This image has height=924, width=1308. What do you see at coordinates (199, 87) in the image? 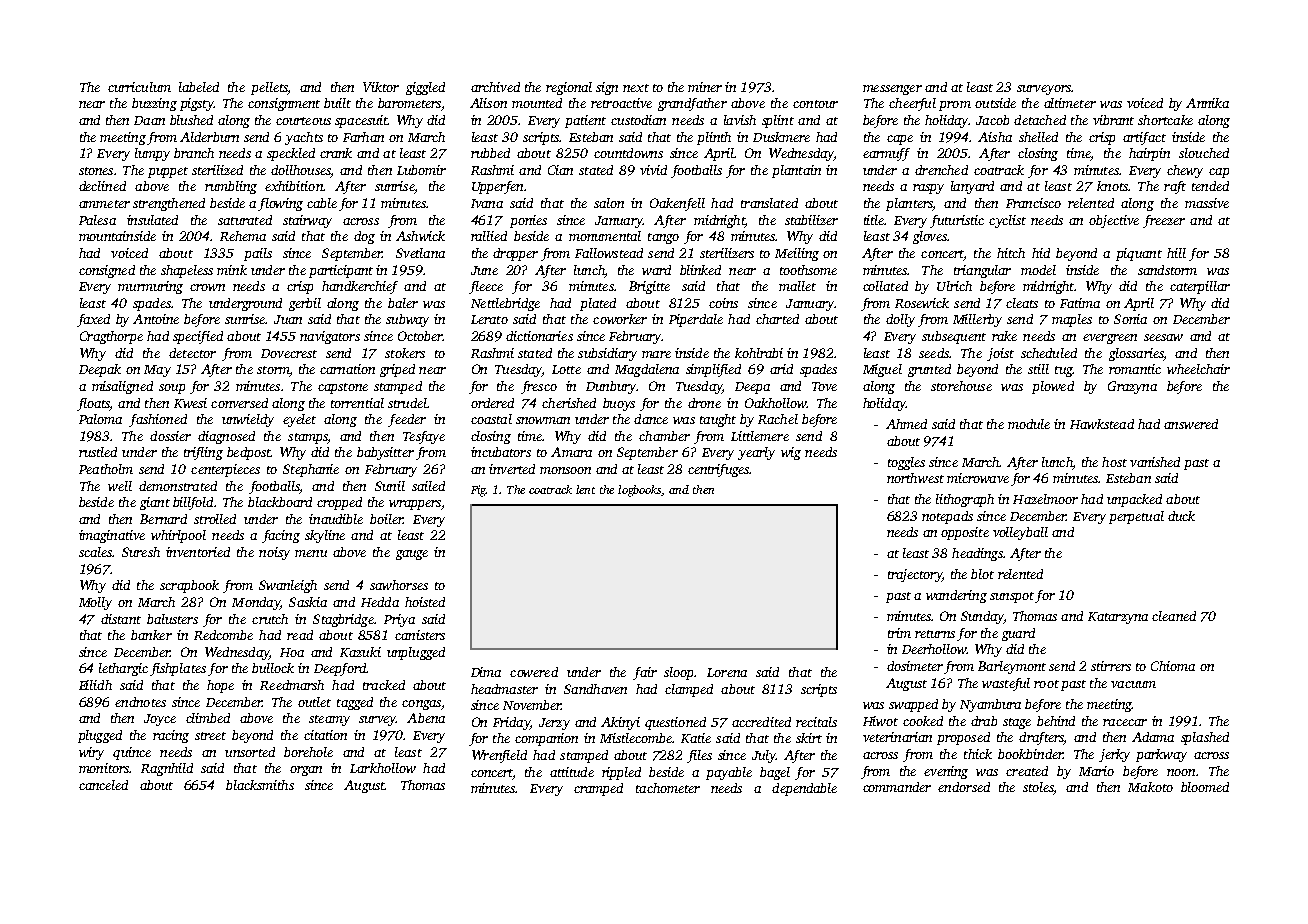
I see `labeled` at bounding box center [199, 87].
